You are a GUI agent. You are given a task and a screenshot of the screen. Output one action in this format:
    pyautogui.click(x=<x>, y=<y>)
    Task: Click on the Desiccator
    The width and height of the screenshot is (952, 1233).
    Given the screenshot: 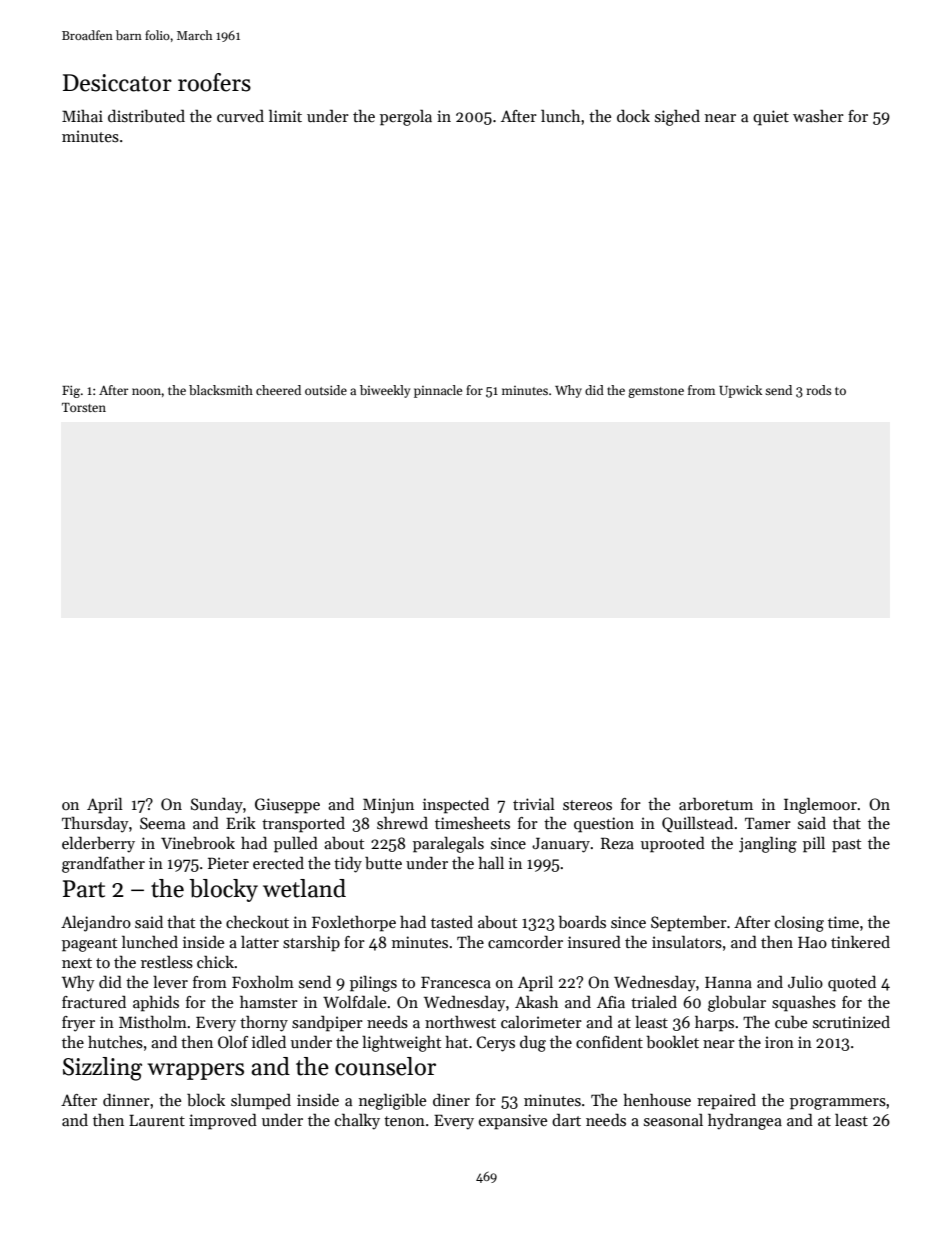 What is the action you would take?
    pyautogui.click(x=117, y=83)
